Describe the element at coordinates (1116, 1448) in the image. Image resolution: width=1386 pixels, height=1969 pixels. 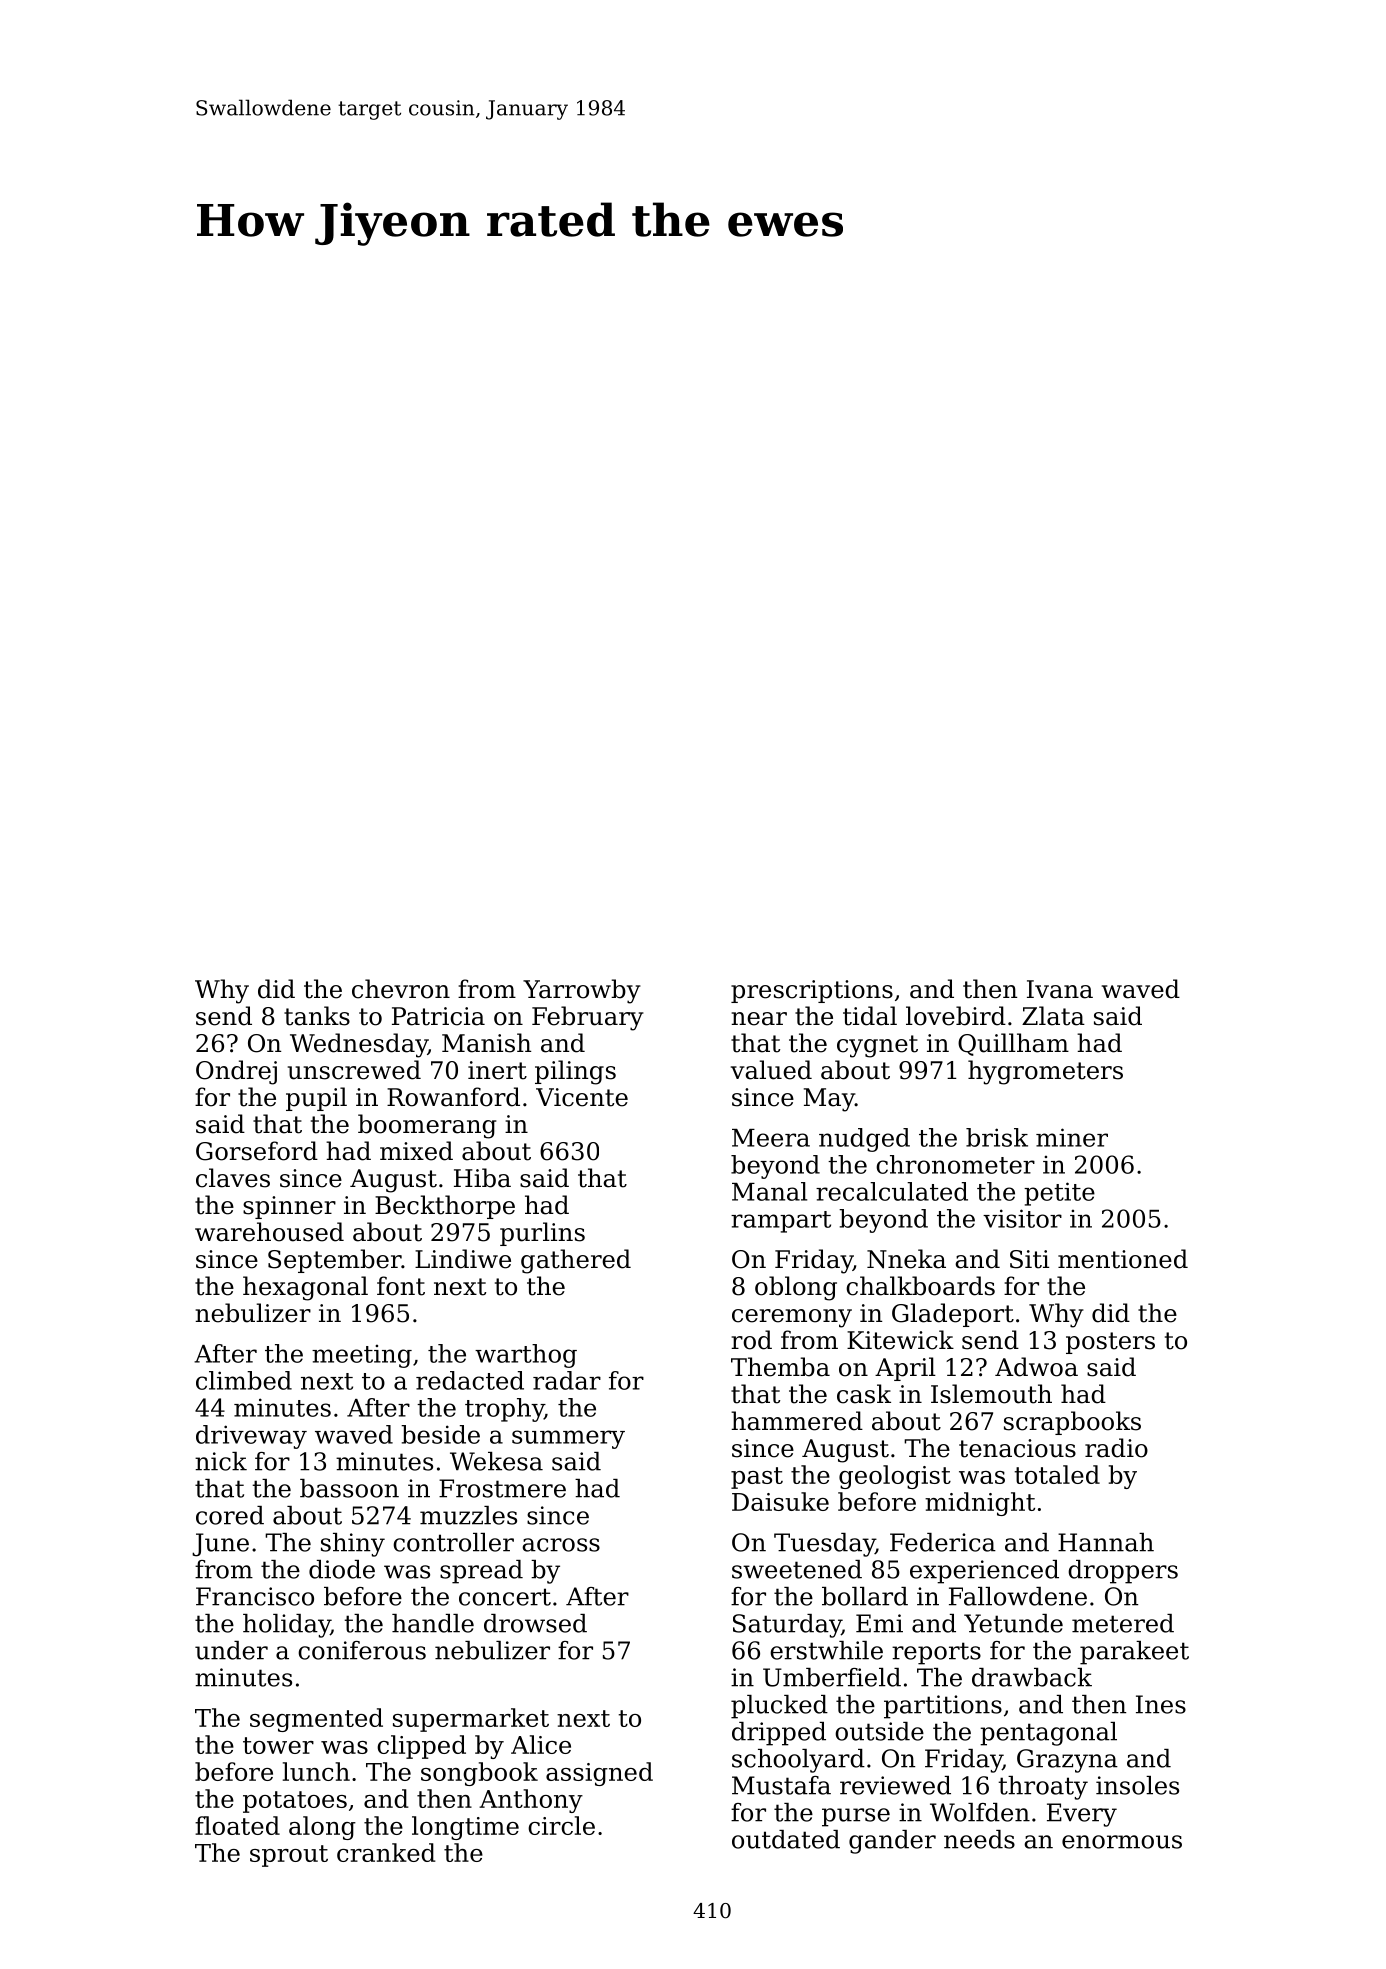
I see `radio` at that location.
